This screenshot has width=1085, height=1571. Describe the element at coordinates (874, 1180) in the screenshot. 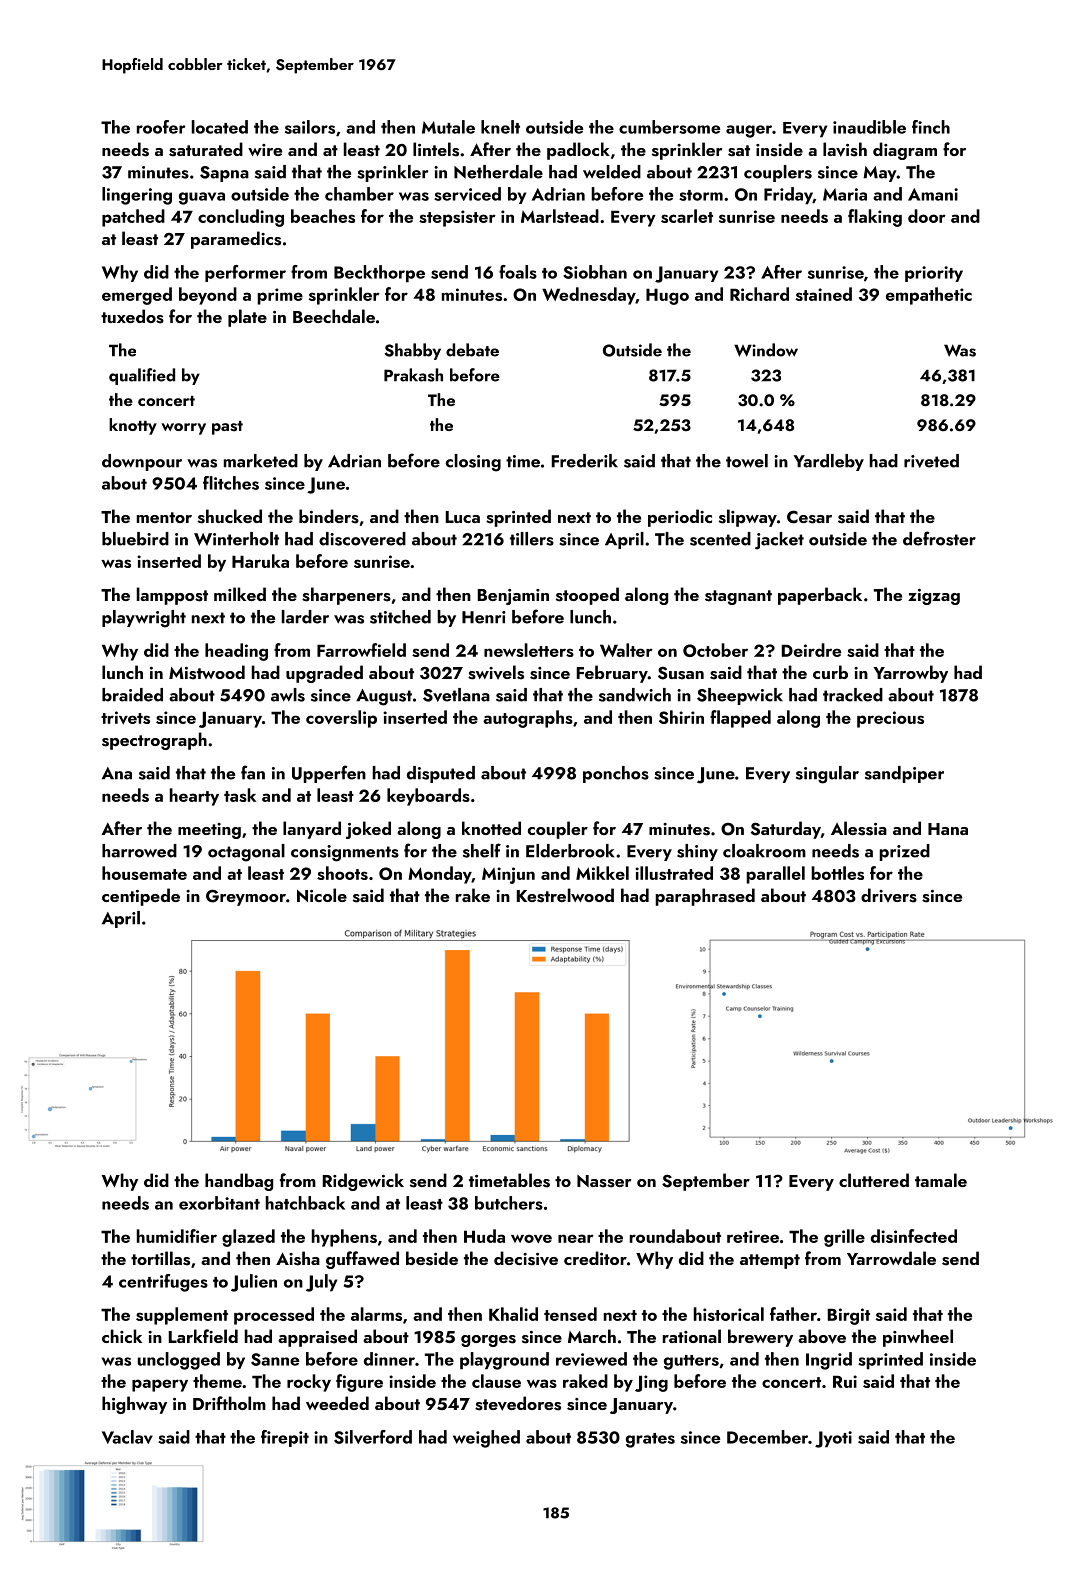

I see `cluttered` at that location.
